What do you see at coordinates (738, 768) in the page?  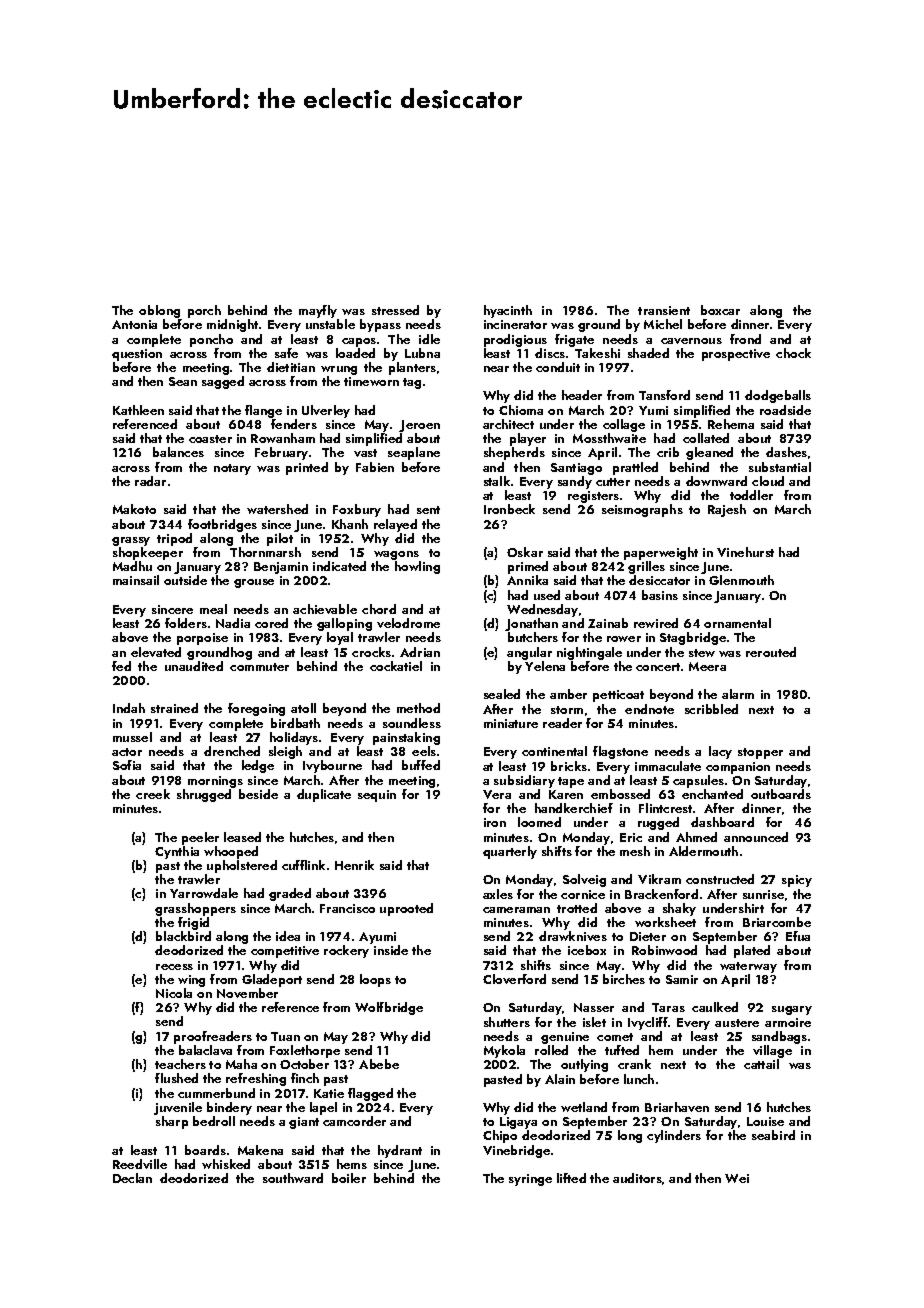 I see `companion` at bounding box center [738, 768].
